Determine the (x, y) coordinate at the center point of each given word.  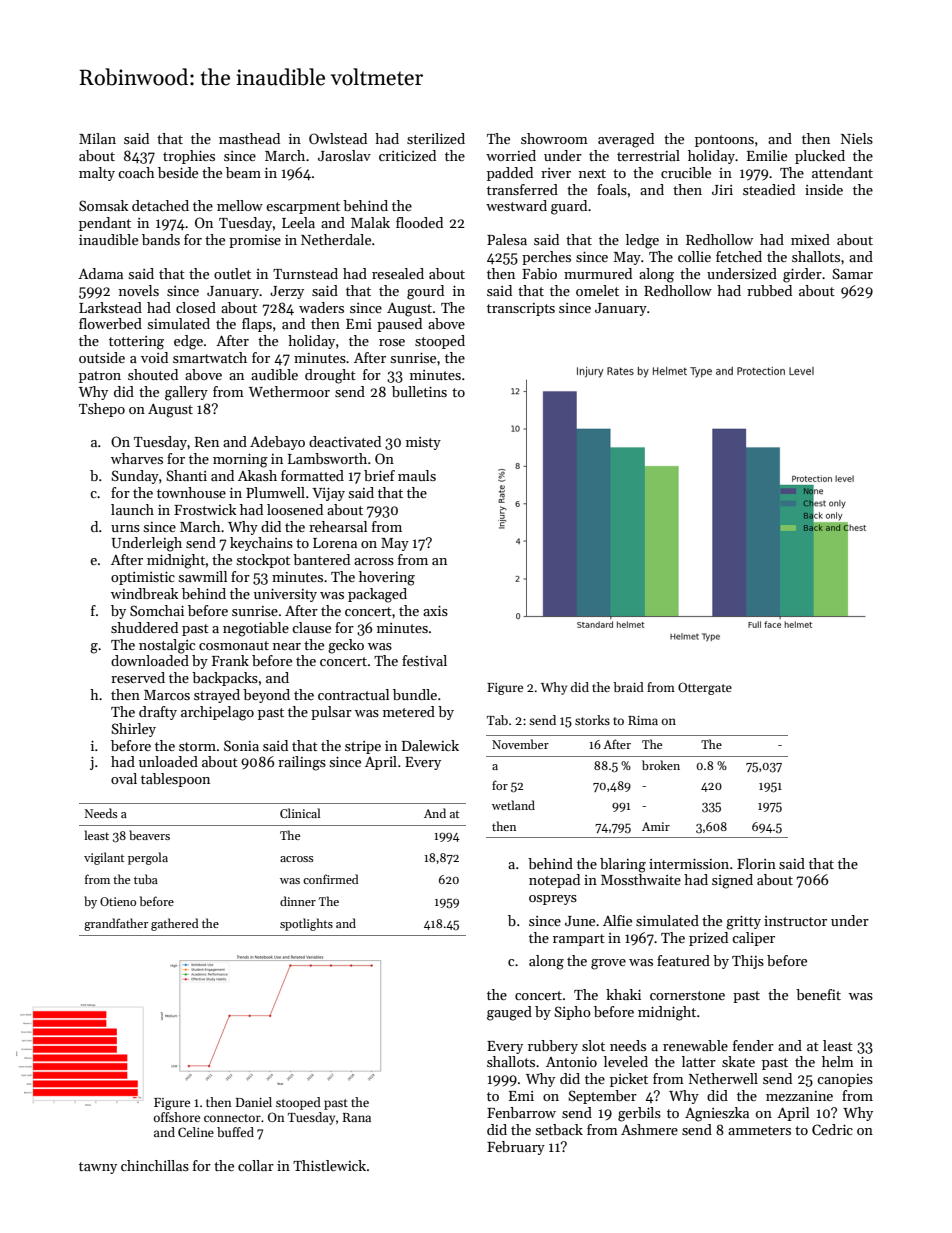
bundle (415, 694)
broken (661, 765)
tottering (136, 343)
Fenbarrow (521, 1112)
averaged (626, 140)
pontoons (724, 141)
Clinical (300, 813)
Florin (756, 863)
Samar (852, 273)
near (287, 646)
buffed (235, 1132)
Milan (97, 138)
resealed (398, 273)
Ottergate (705, 688)
